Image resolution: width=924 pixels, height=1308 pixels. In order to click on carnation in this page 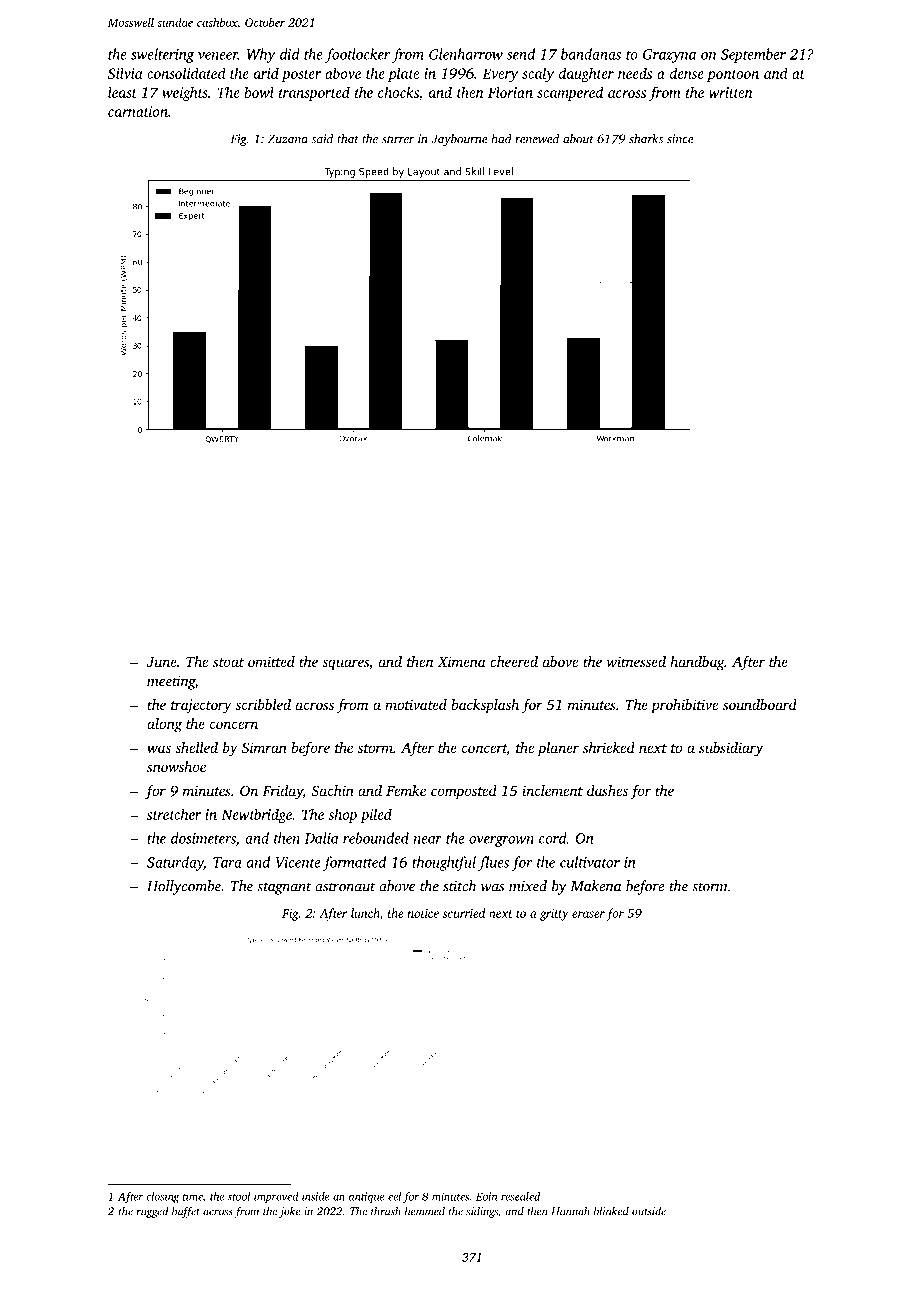, I will do `click(138, 111)`.
